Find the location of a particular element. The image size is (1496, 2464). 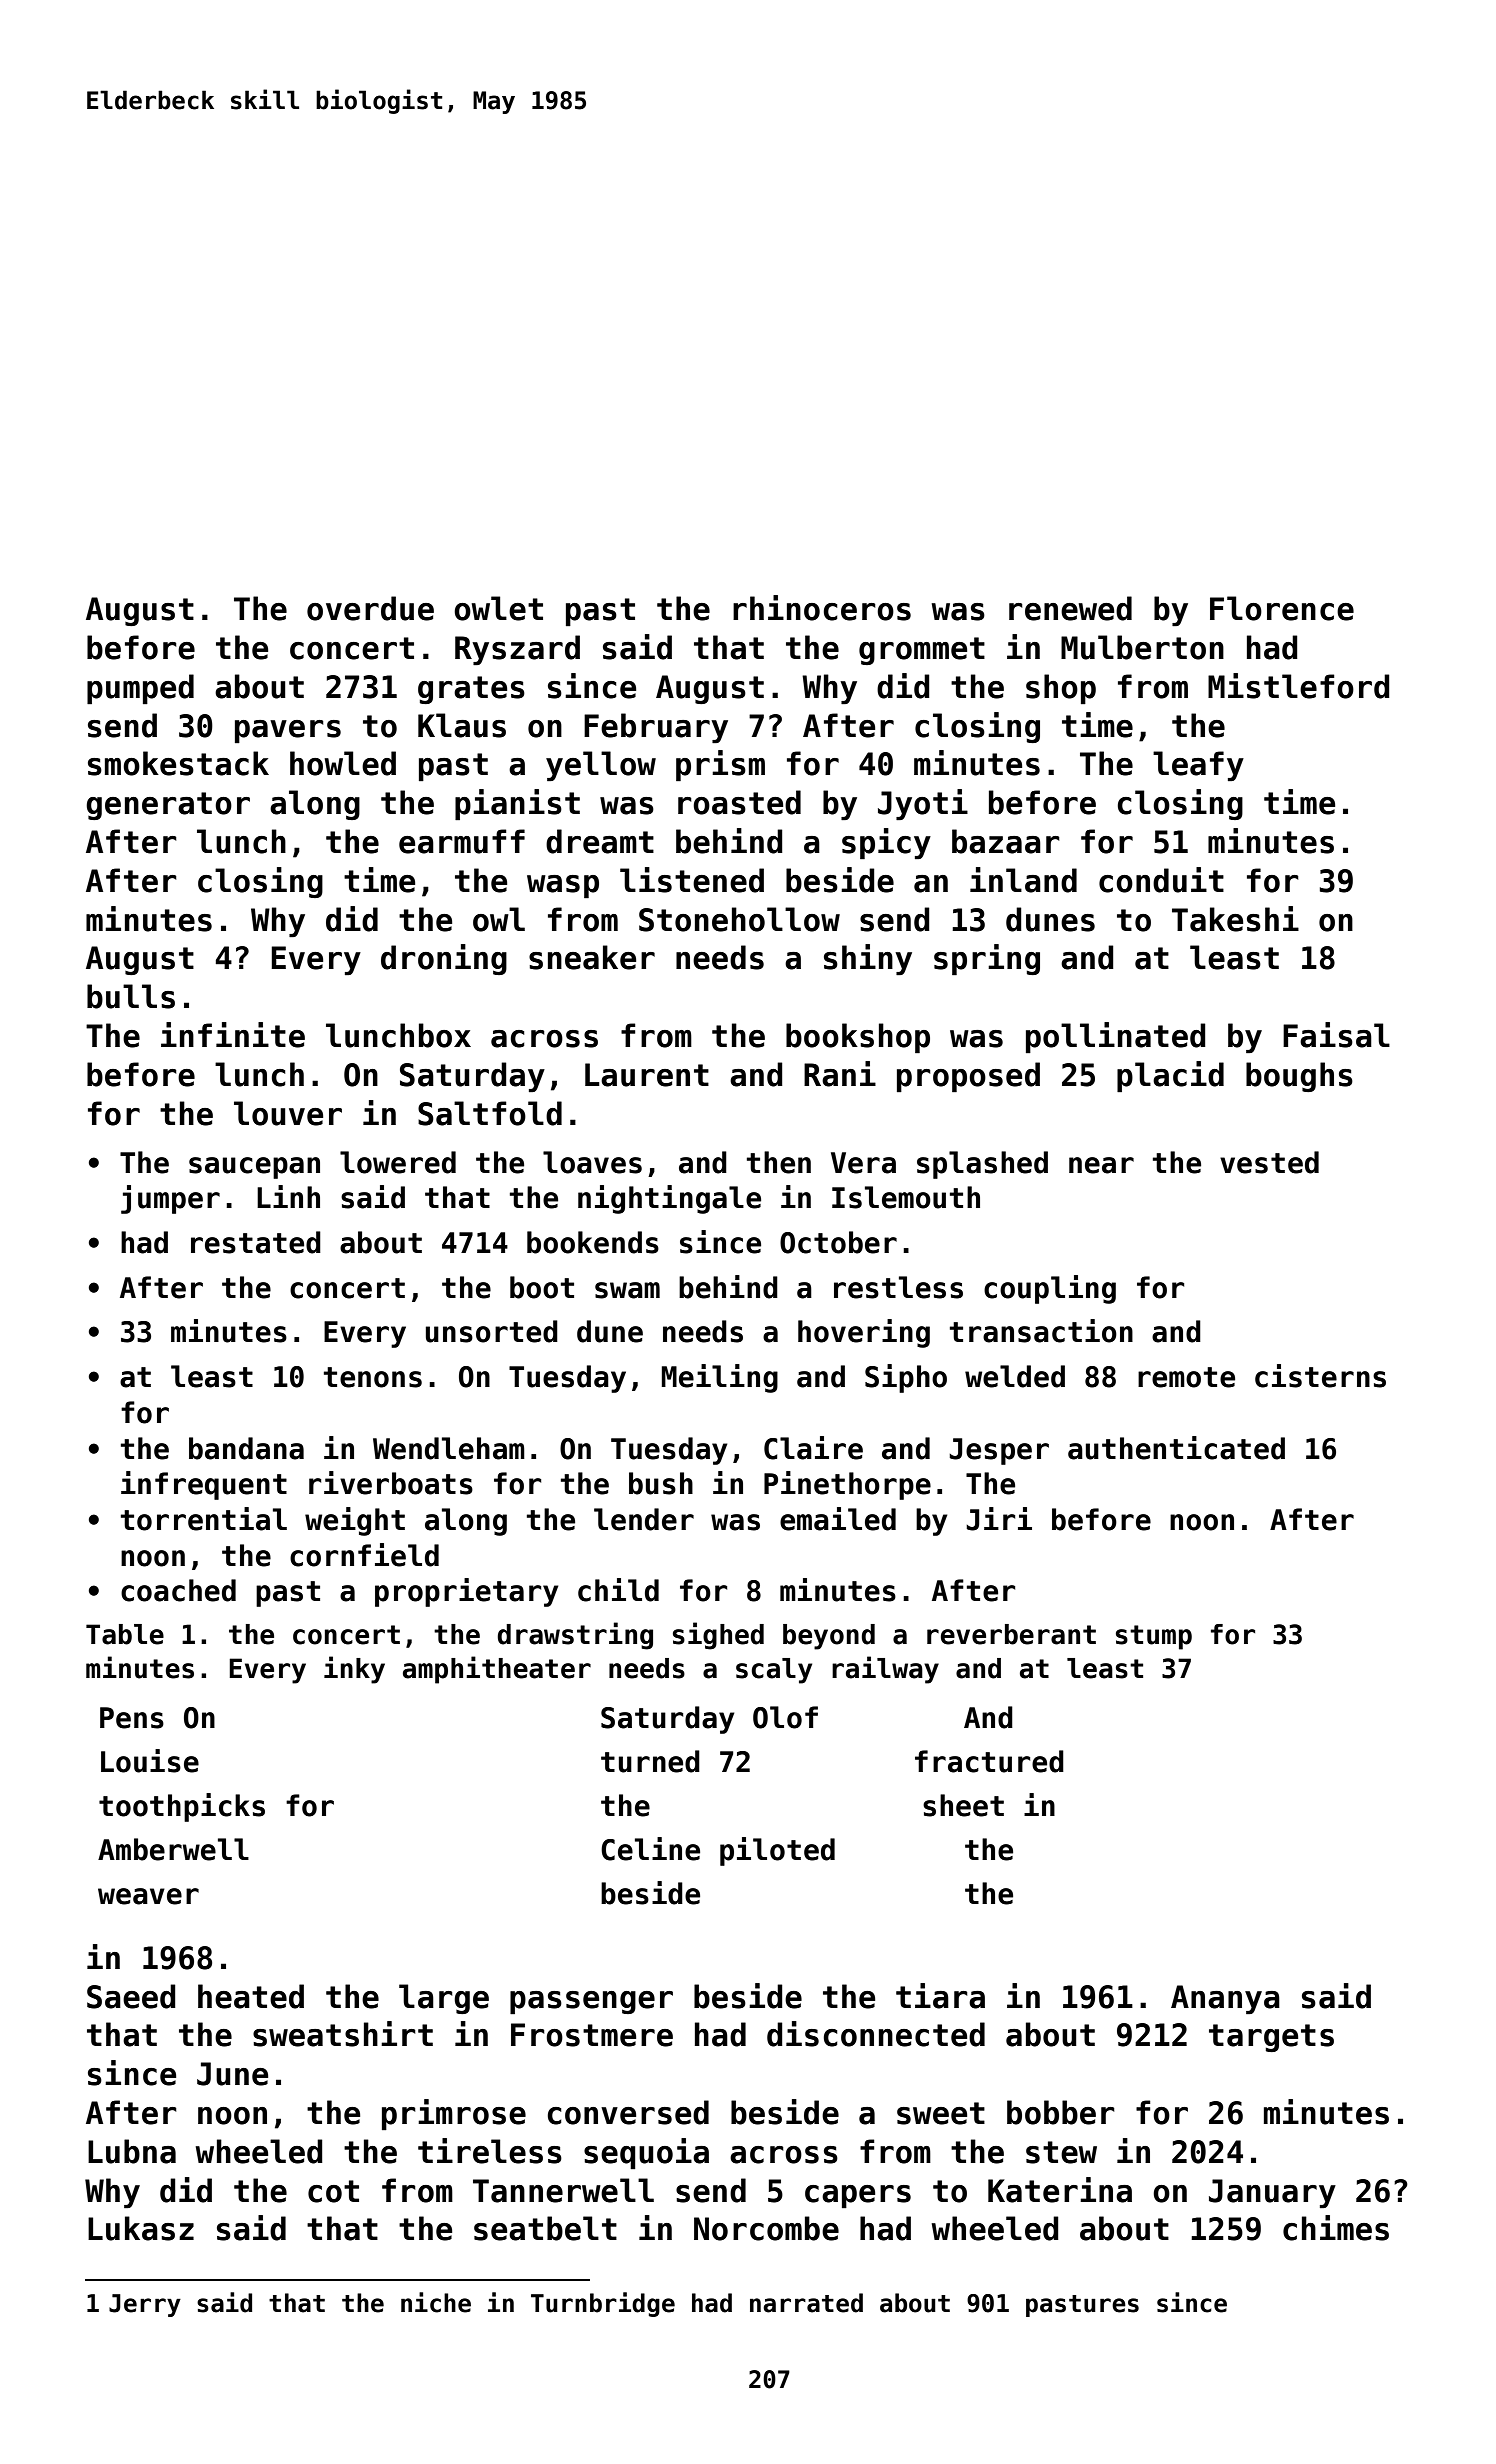

hovering is located at coordinates (864, 1333).
